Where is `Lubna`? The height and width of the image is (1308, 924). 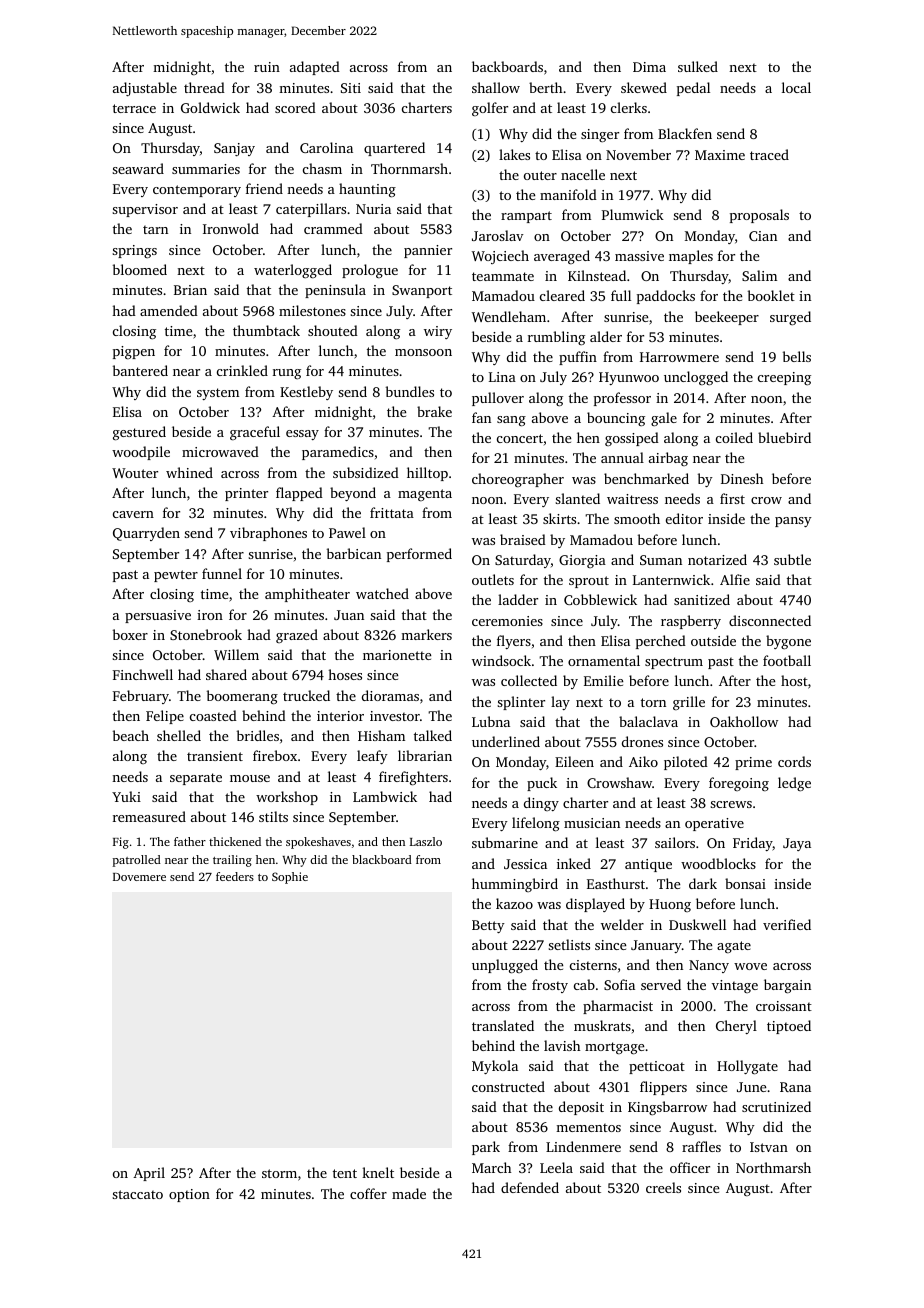
Lubna is located at coordinates (491, 721).
